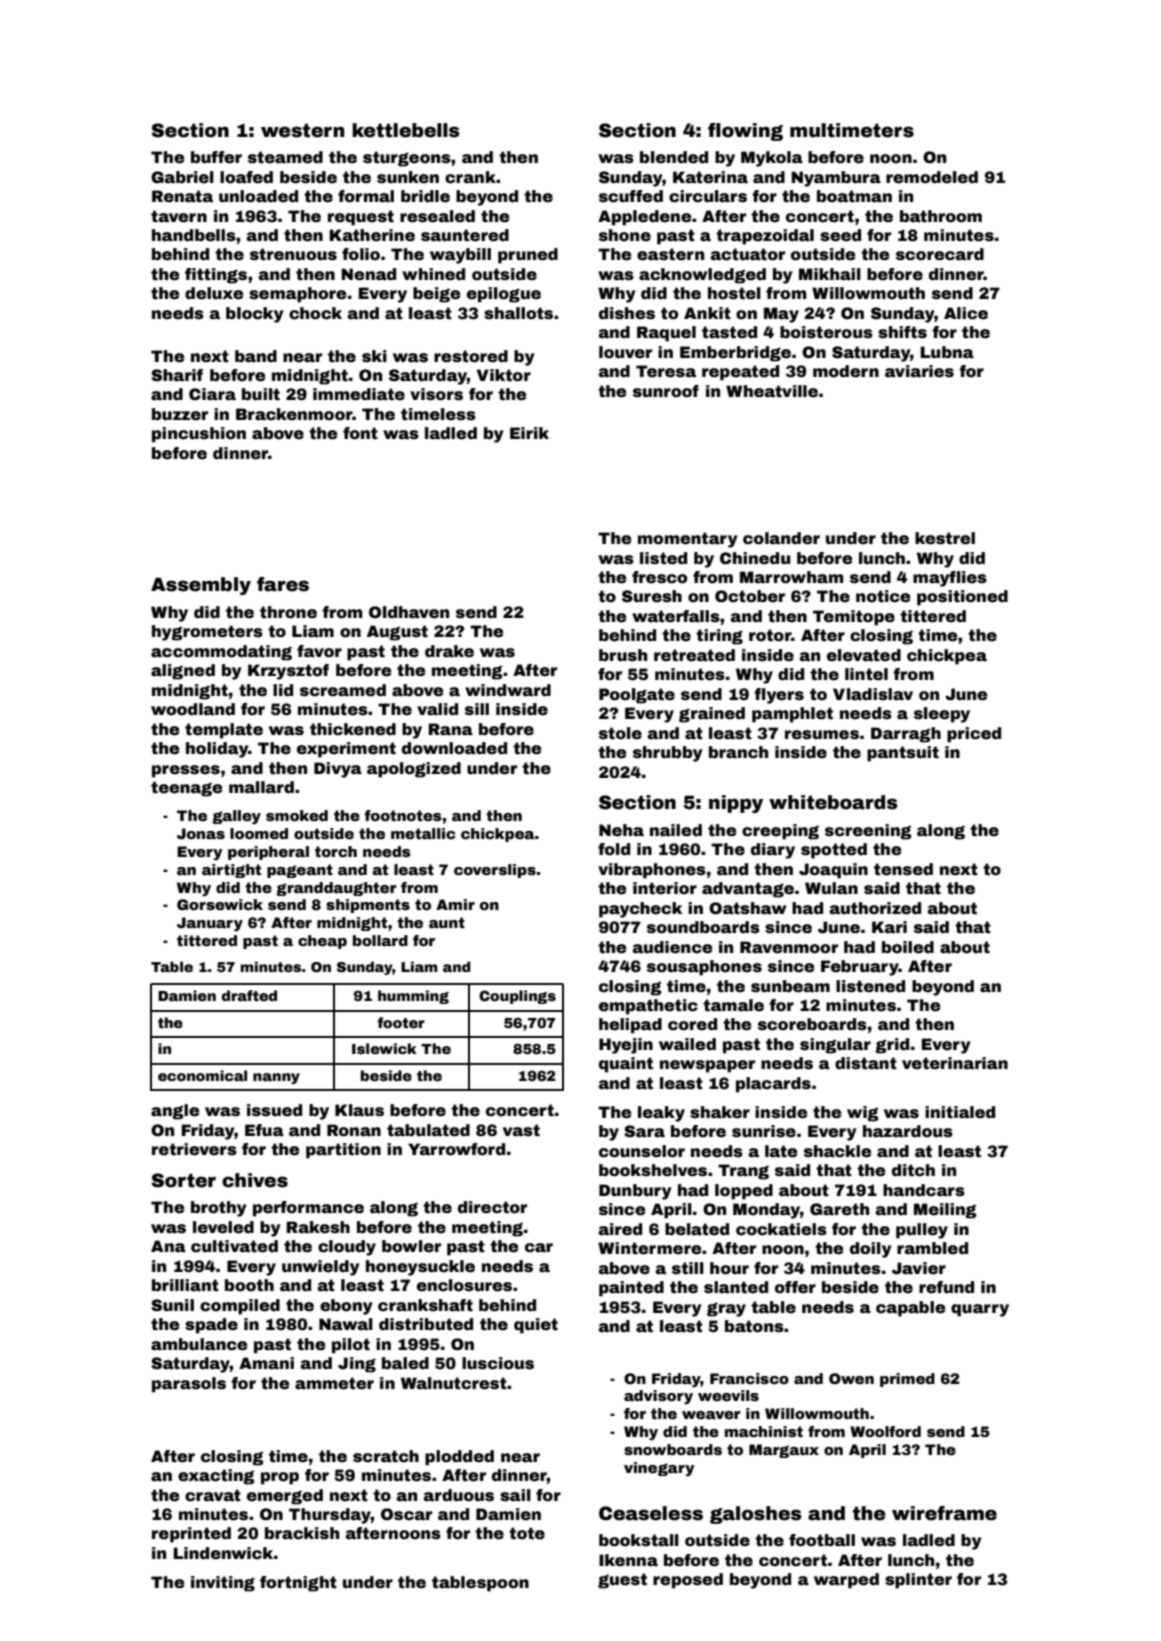 The image size is (1161, 1641). I want to click on priced, so click(974, 735).
